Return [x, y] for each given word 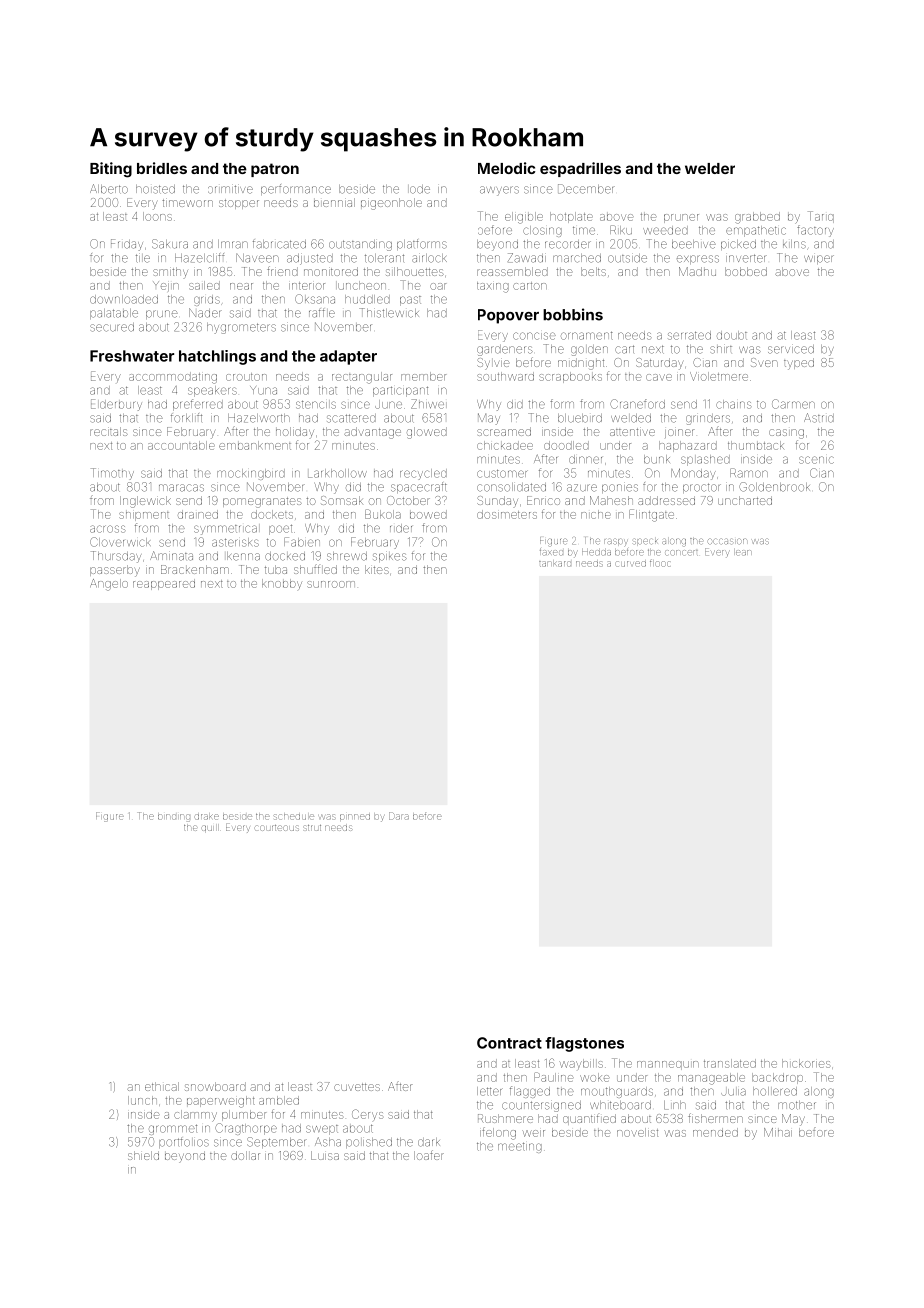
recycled [423, 474]
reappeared [164, 584]
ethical [162, 1086]
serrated [689, 335]
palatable [114, 314]
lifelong [498, 1133]
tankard [555, 564]
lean [743, 552]
